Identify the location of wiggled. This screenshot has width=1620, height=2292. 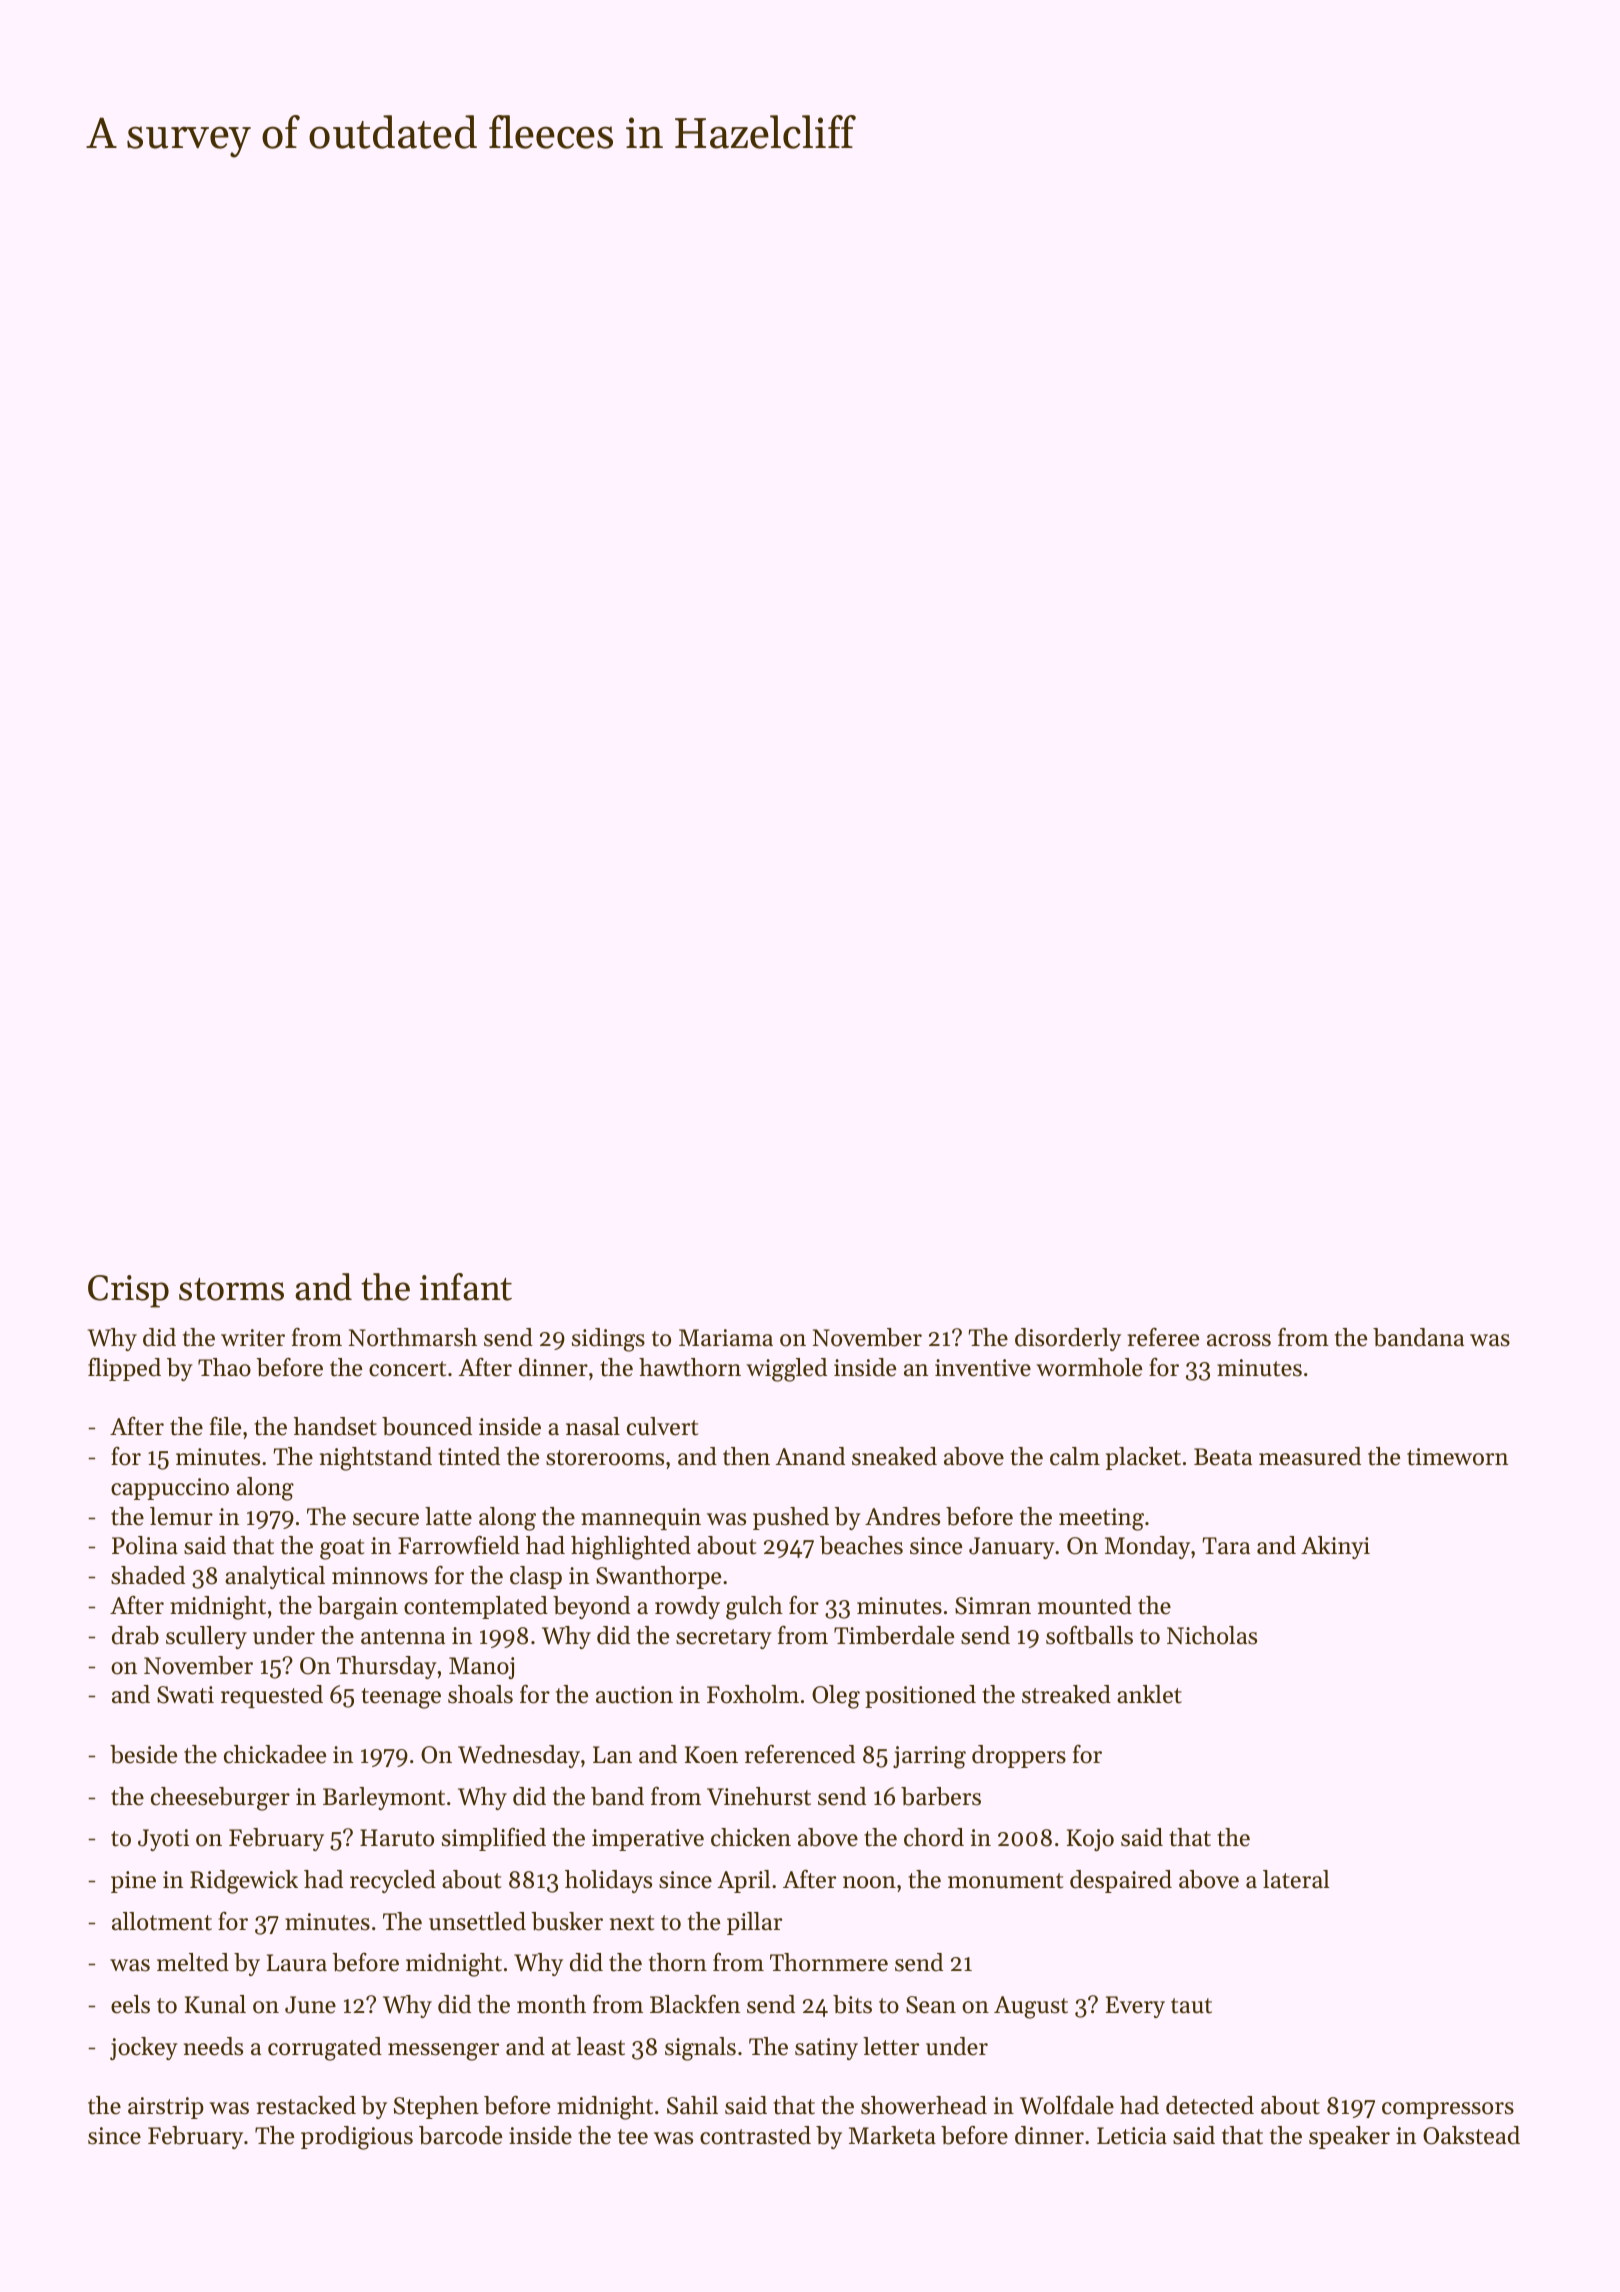
(786, 1370).
